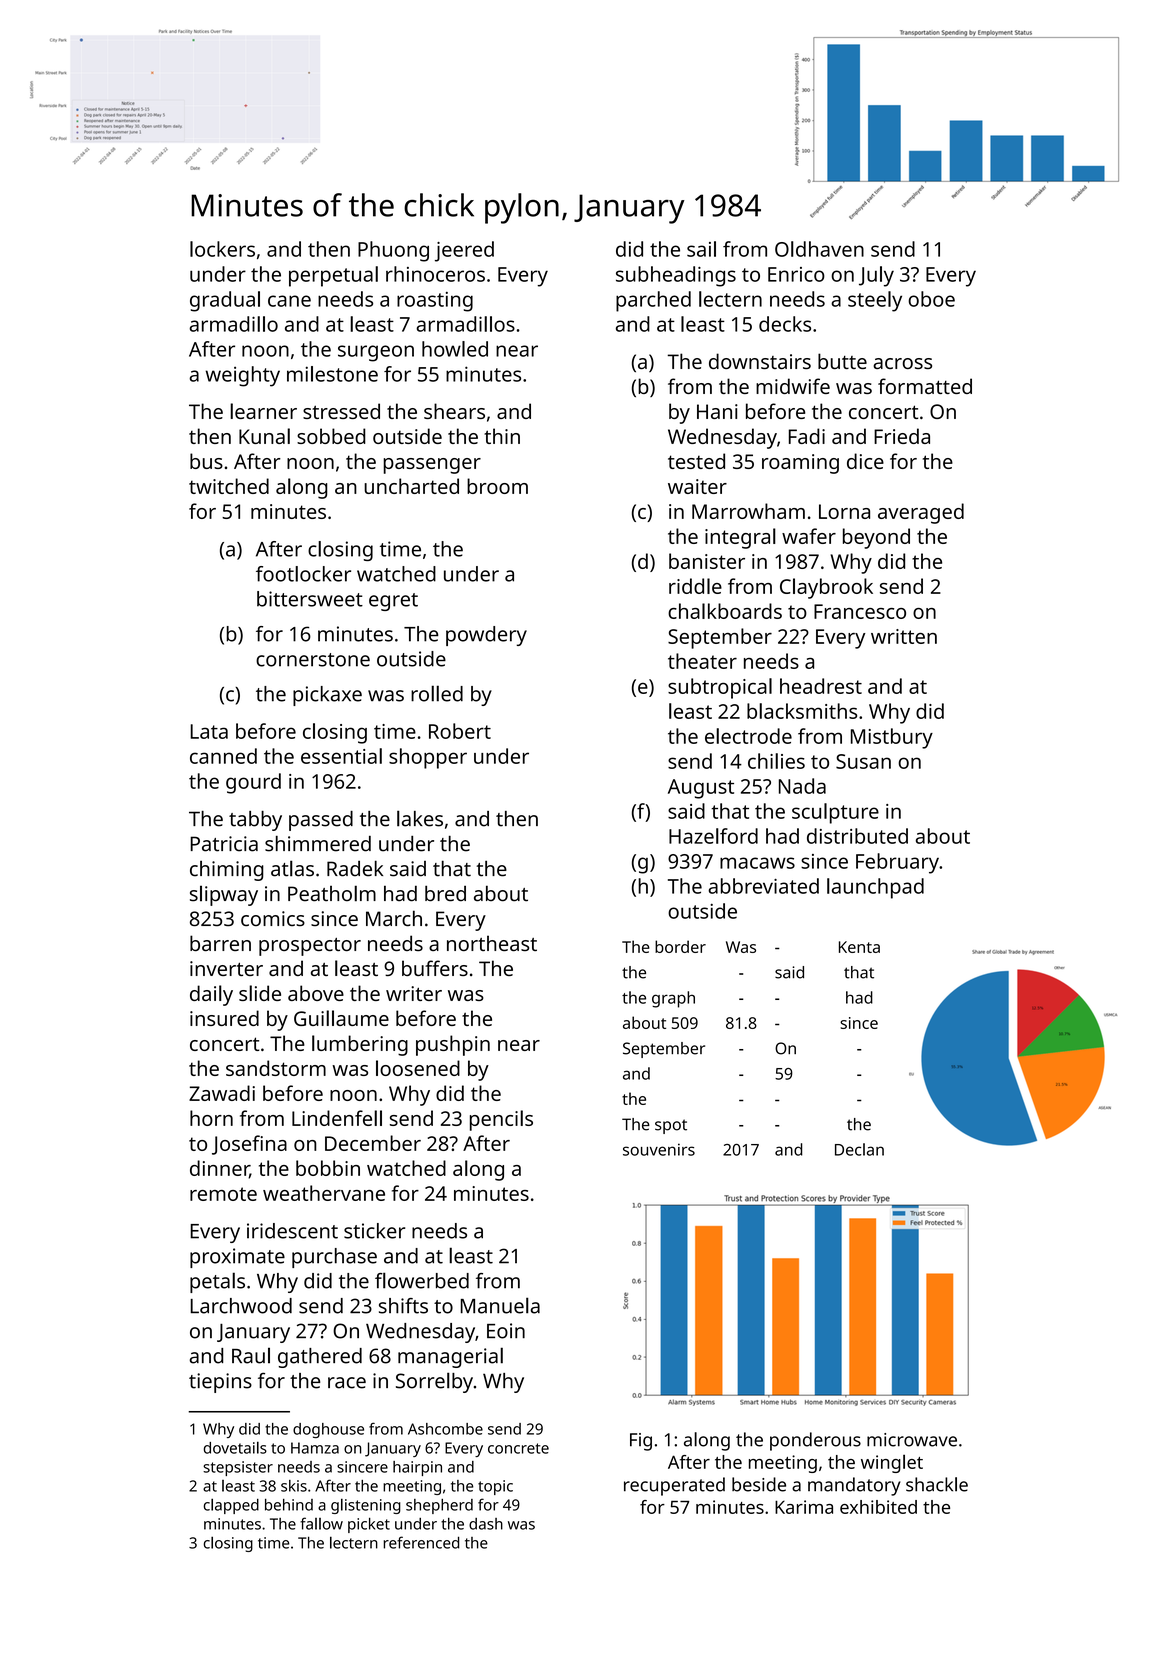 The width and height of the screenshot is (1165, 1654). Describe the element at coordinates (327, 696) in the screenshot. I see `pickaxe` at that location.
